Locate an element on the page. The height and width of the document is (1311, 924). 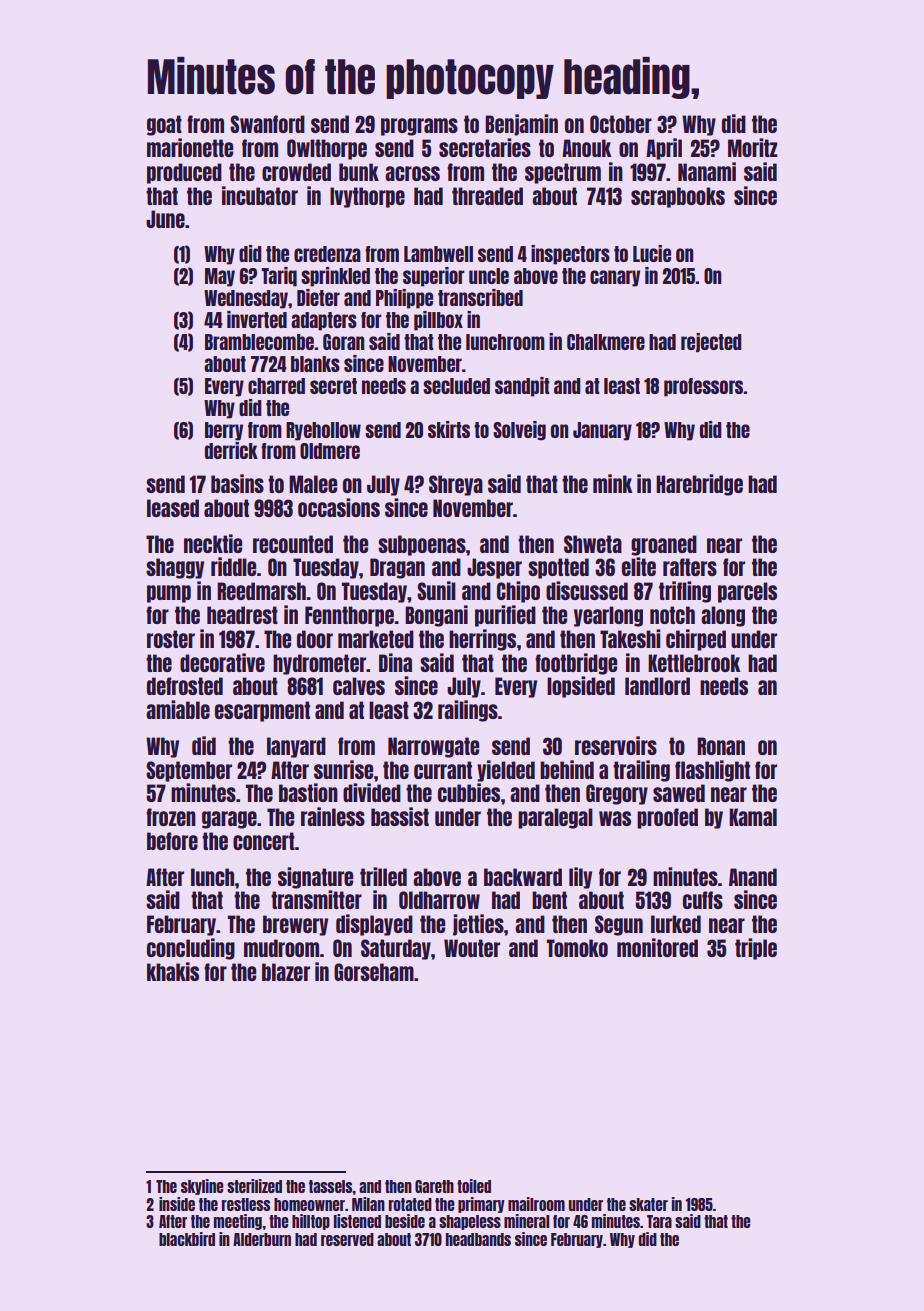
paralegal is located at coordinates (555, 818).
